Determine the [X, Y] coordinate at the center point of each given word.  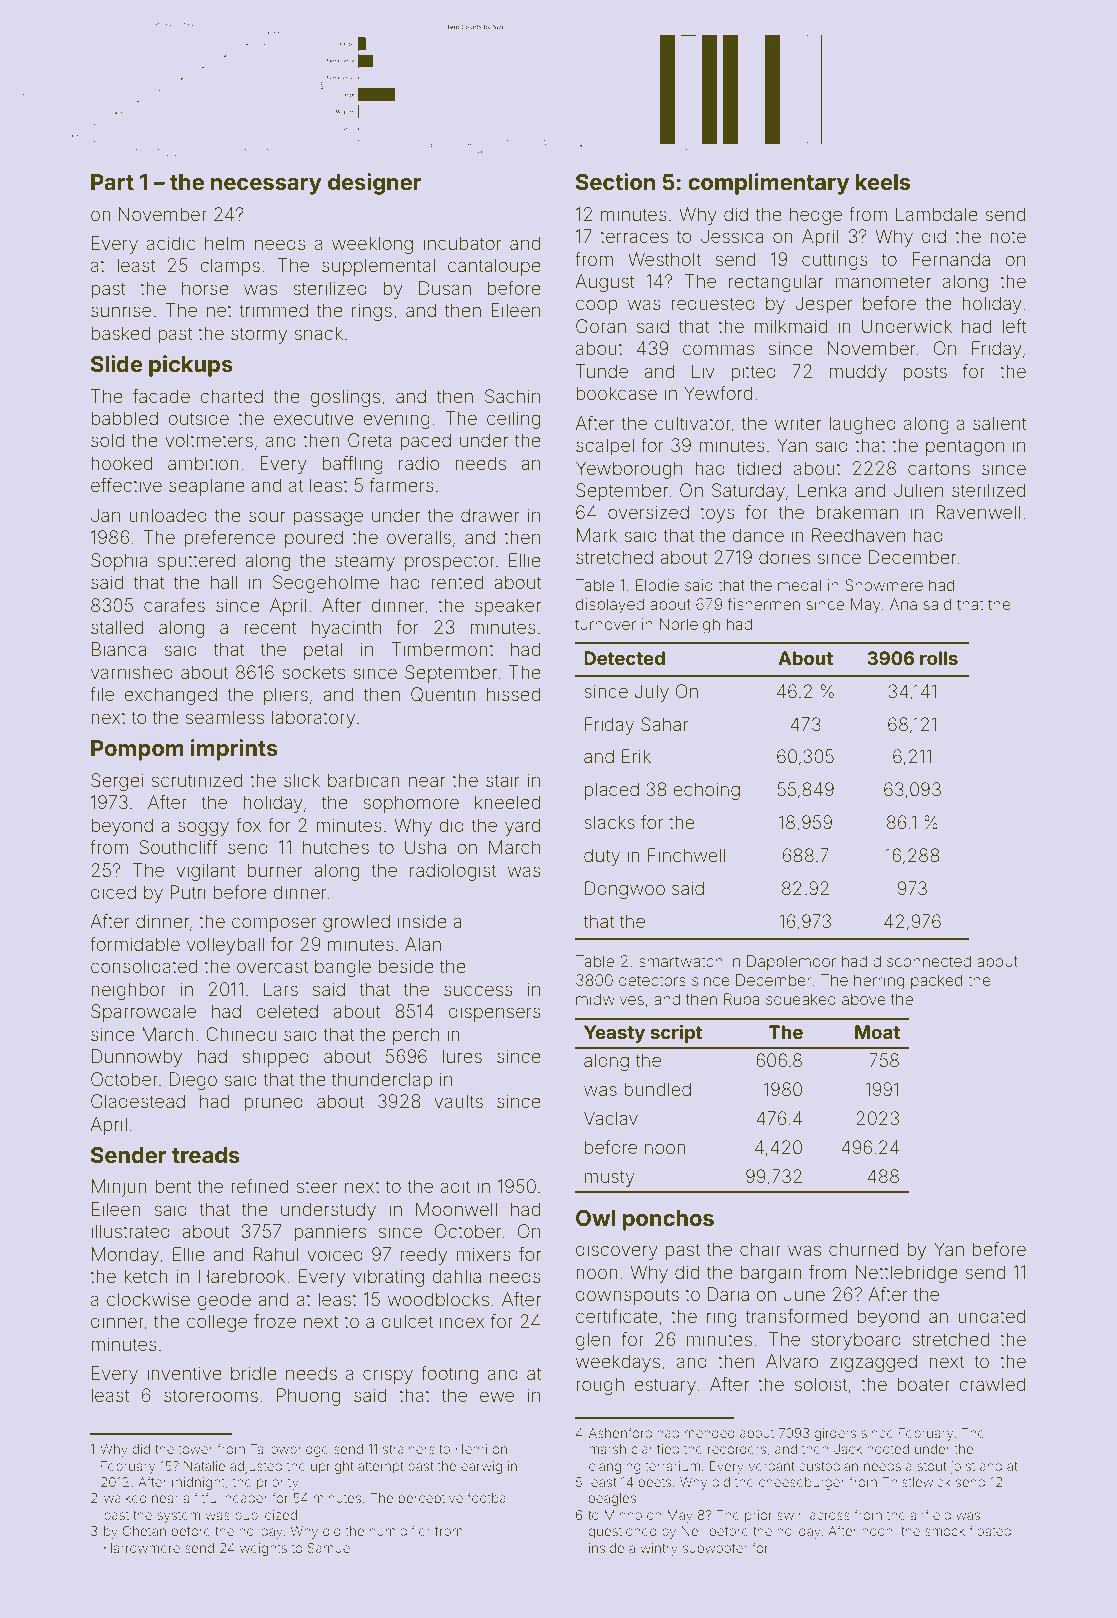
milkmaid [790, 326]
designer [375, 184]
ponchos [668, 1220]
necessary [266, 186]
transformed [796, 1316]
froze [275, 1321]
